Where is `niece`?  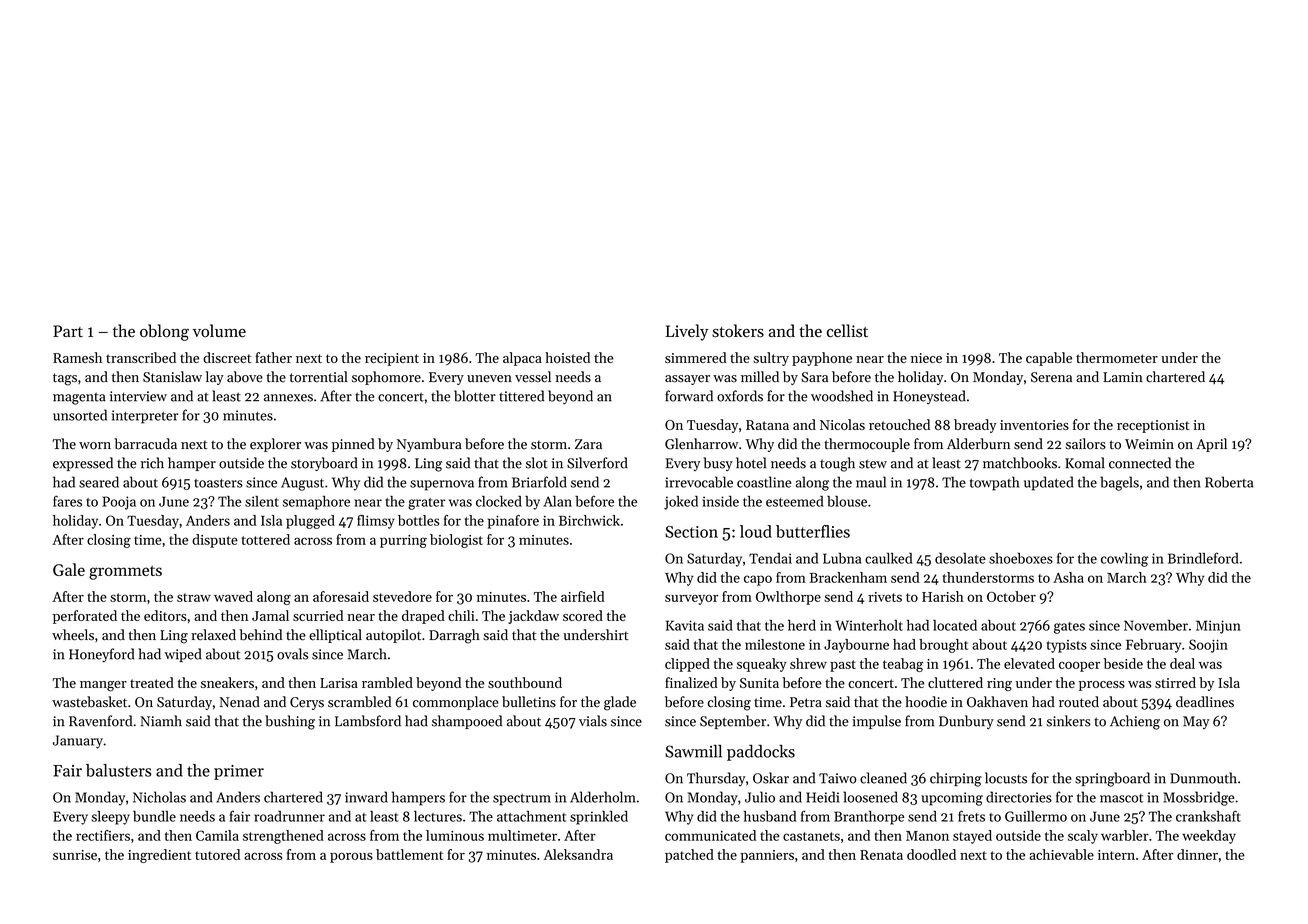 niece is located at coordinates (926, 358).
